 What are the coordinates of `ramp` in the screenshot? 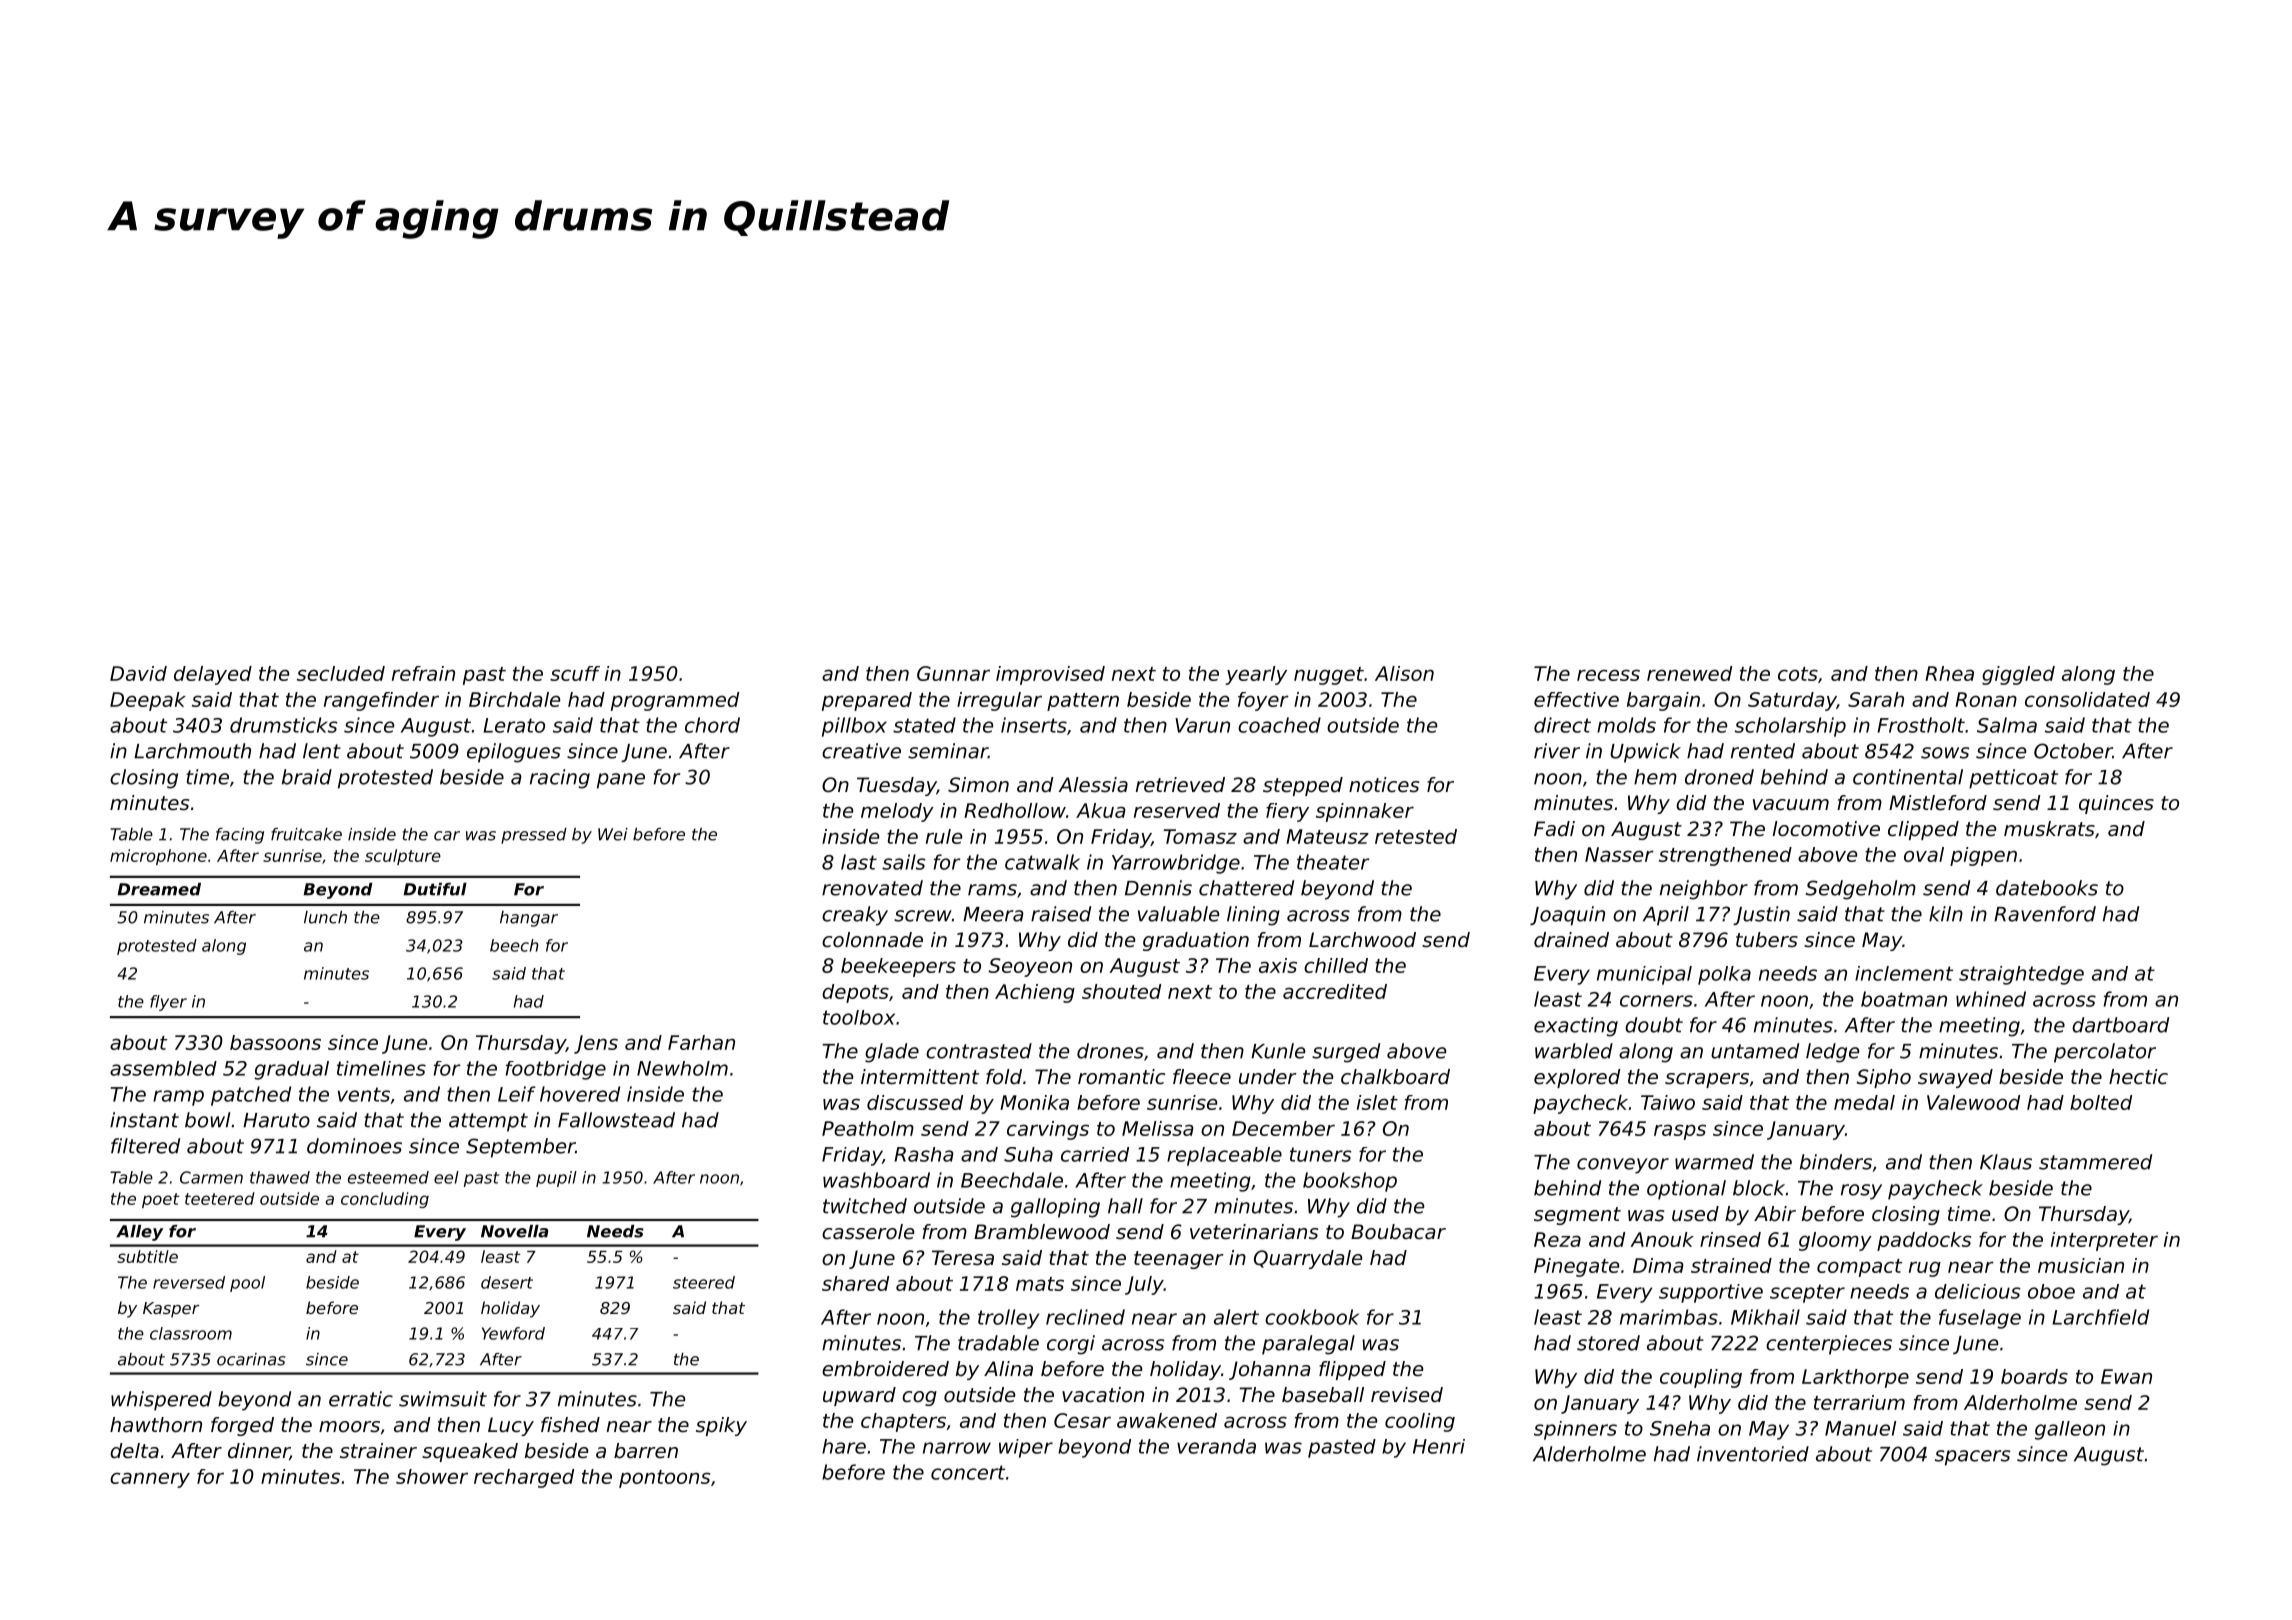 It's located at (178, 1098).
